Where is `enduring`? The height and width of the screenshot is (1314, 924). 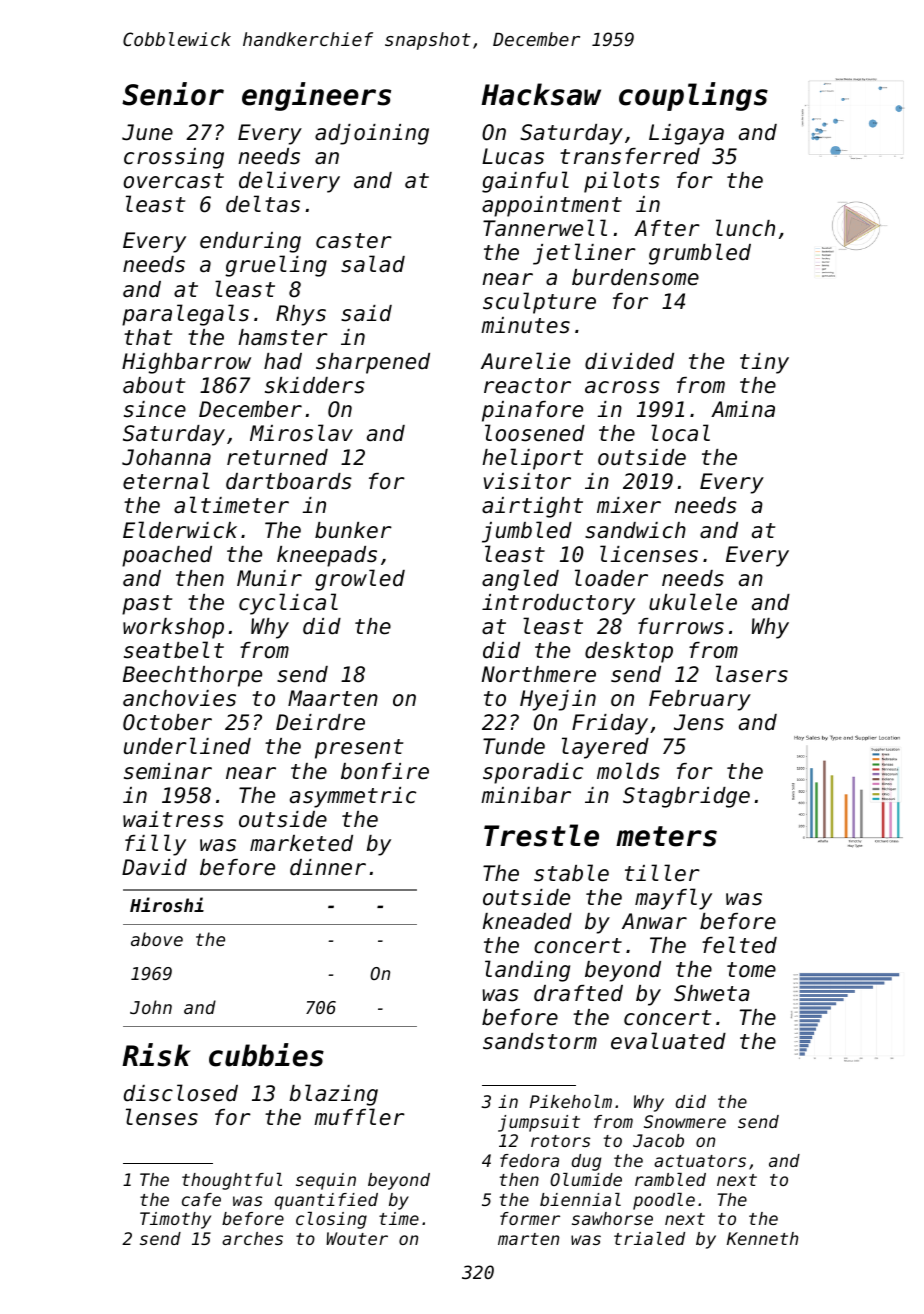
enduring is located at coordinates (250, 242).
